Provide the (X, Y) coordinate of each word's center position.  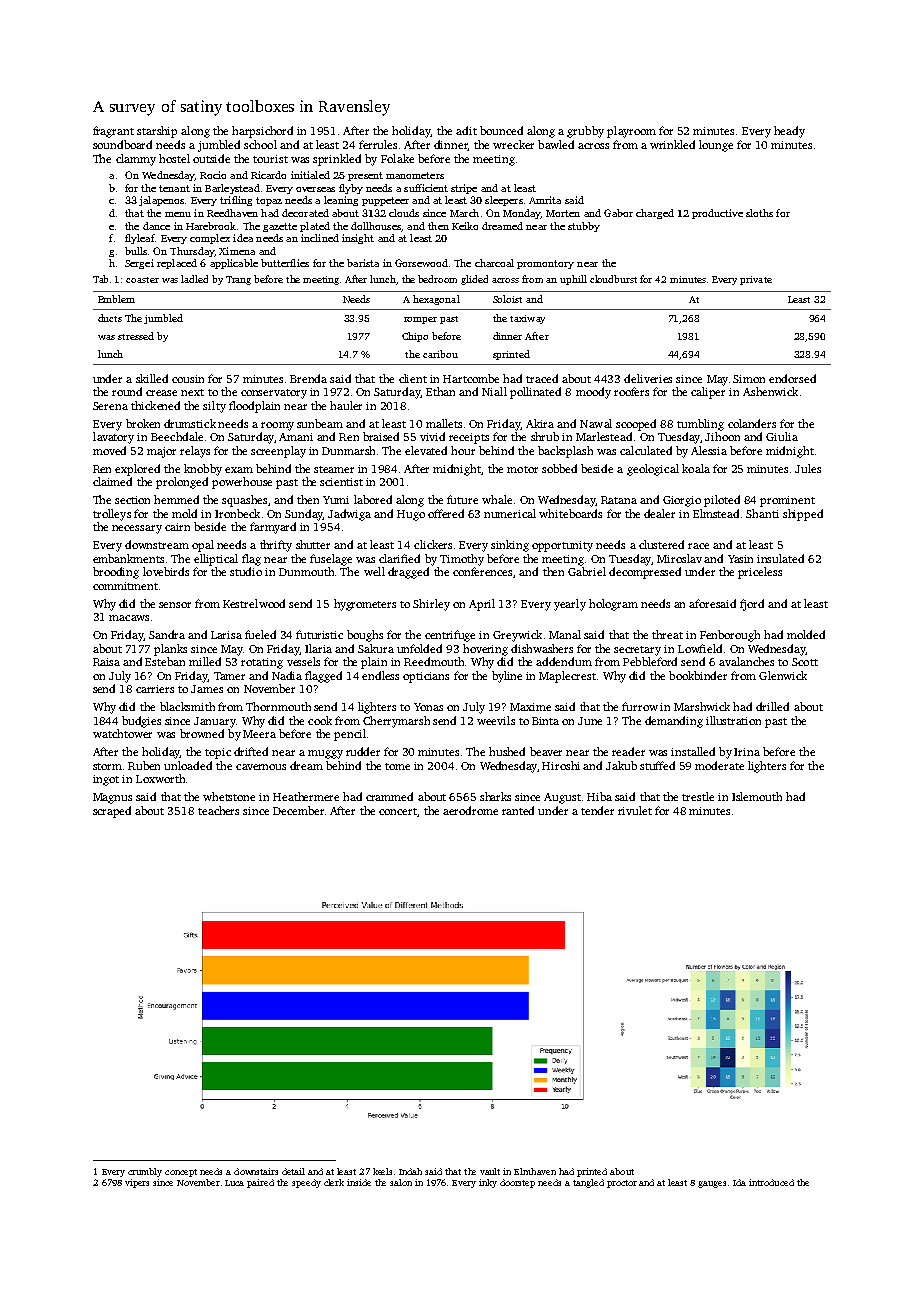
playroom (631, 132)
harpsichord (262, 132)
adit (466, 130)
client (413, 378)
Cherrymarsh (396, 722)
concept (181, 1173)
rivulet (635, 810)
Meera (259, 734)
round (127, 391)
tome (397, 766)
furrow (640, 706)
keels (382, 1171)
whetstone (229, 796)
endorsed (792, 378)
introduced (771, 1182)
